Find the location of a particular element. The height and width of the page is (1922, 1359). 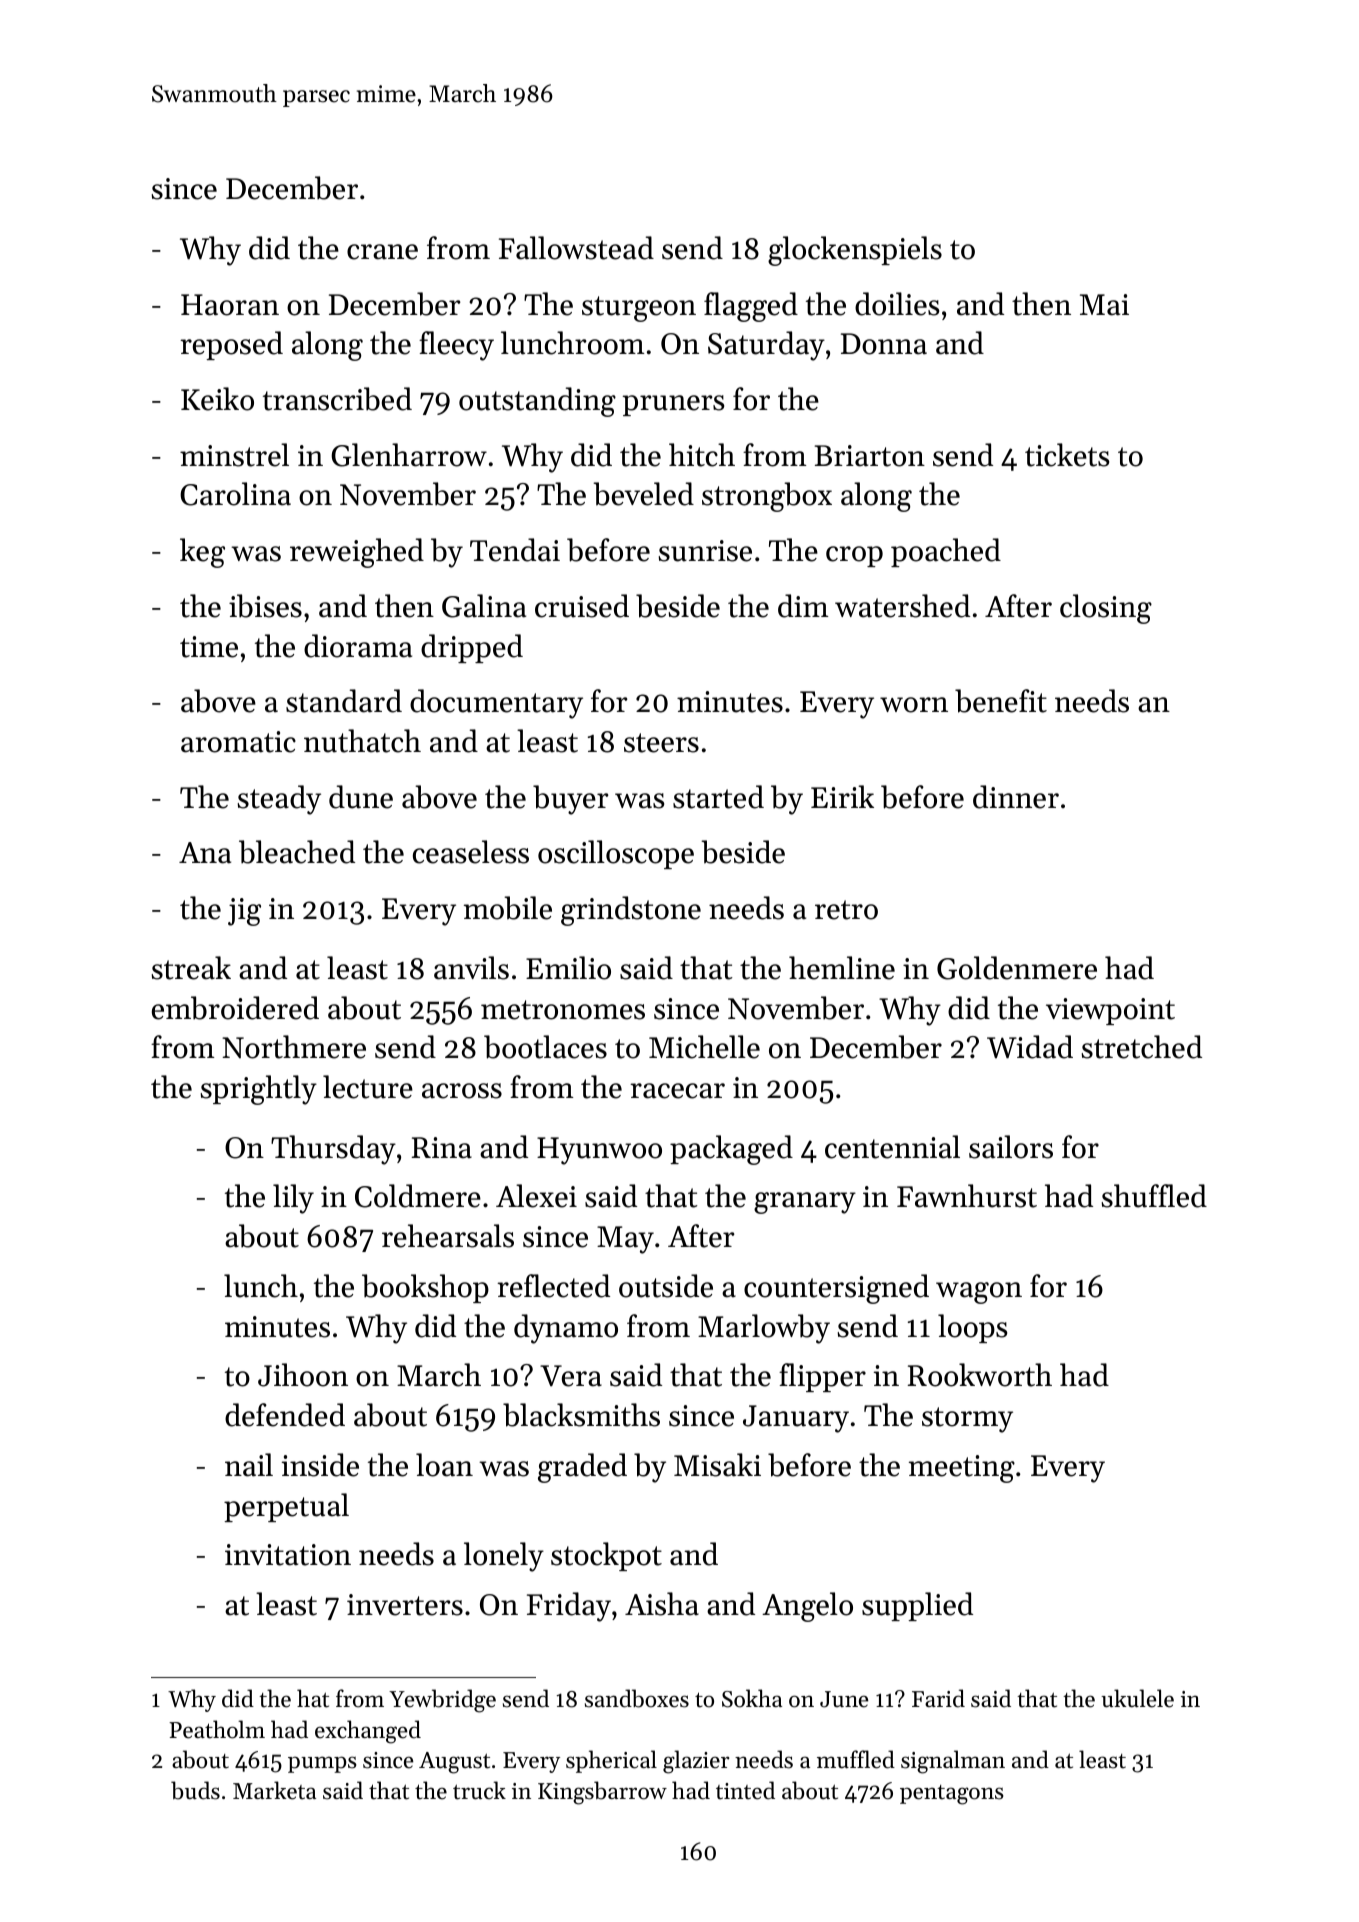

Northmere is located at coordinates (294, 1047).
